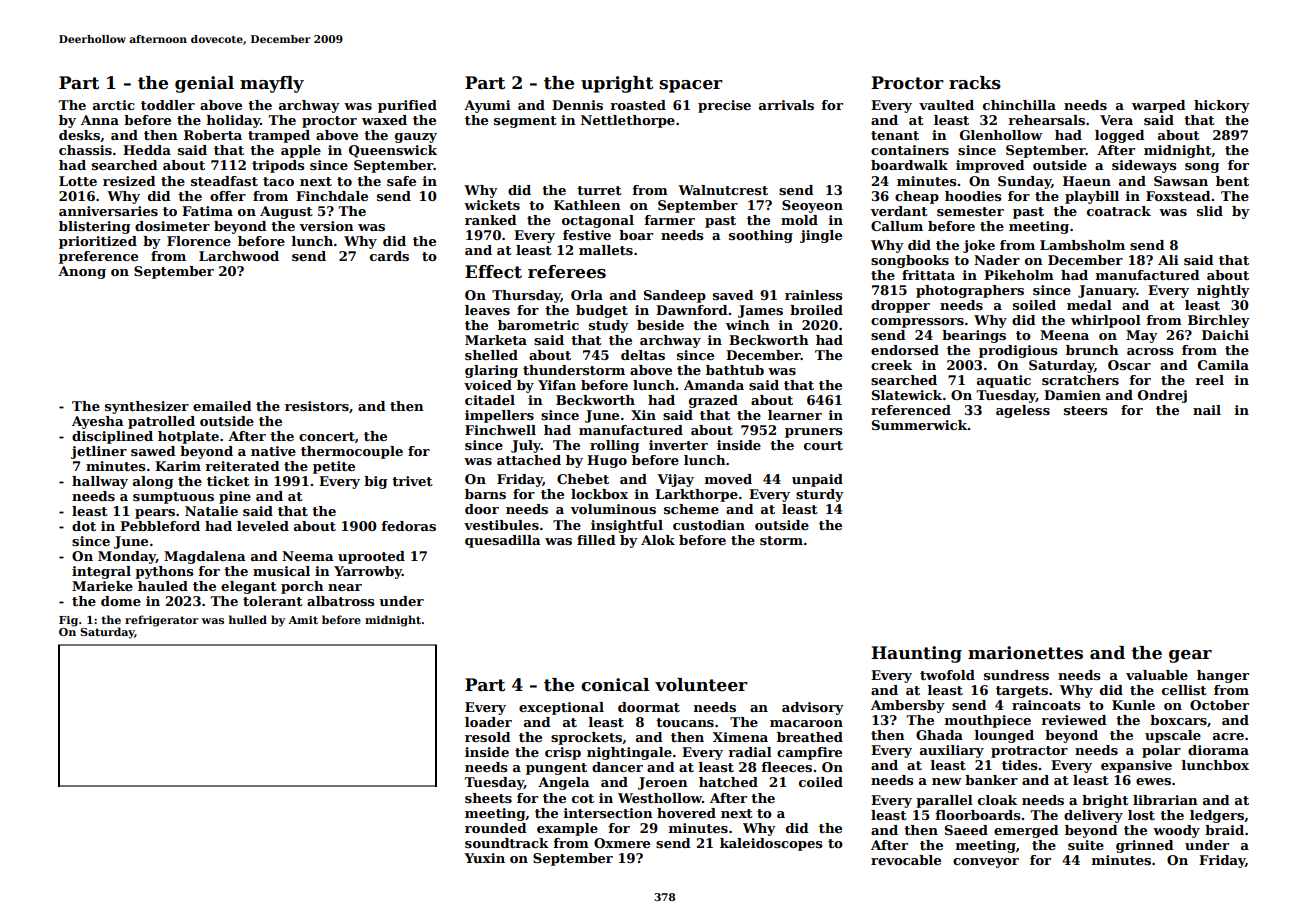  I want to click on moved, so click(728, 479).
